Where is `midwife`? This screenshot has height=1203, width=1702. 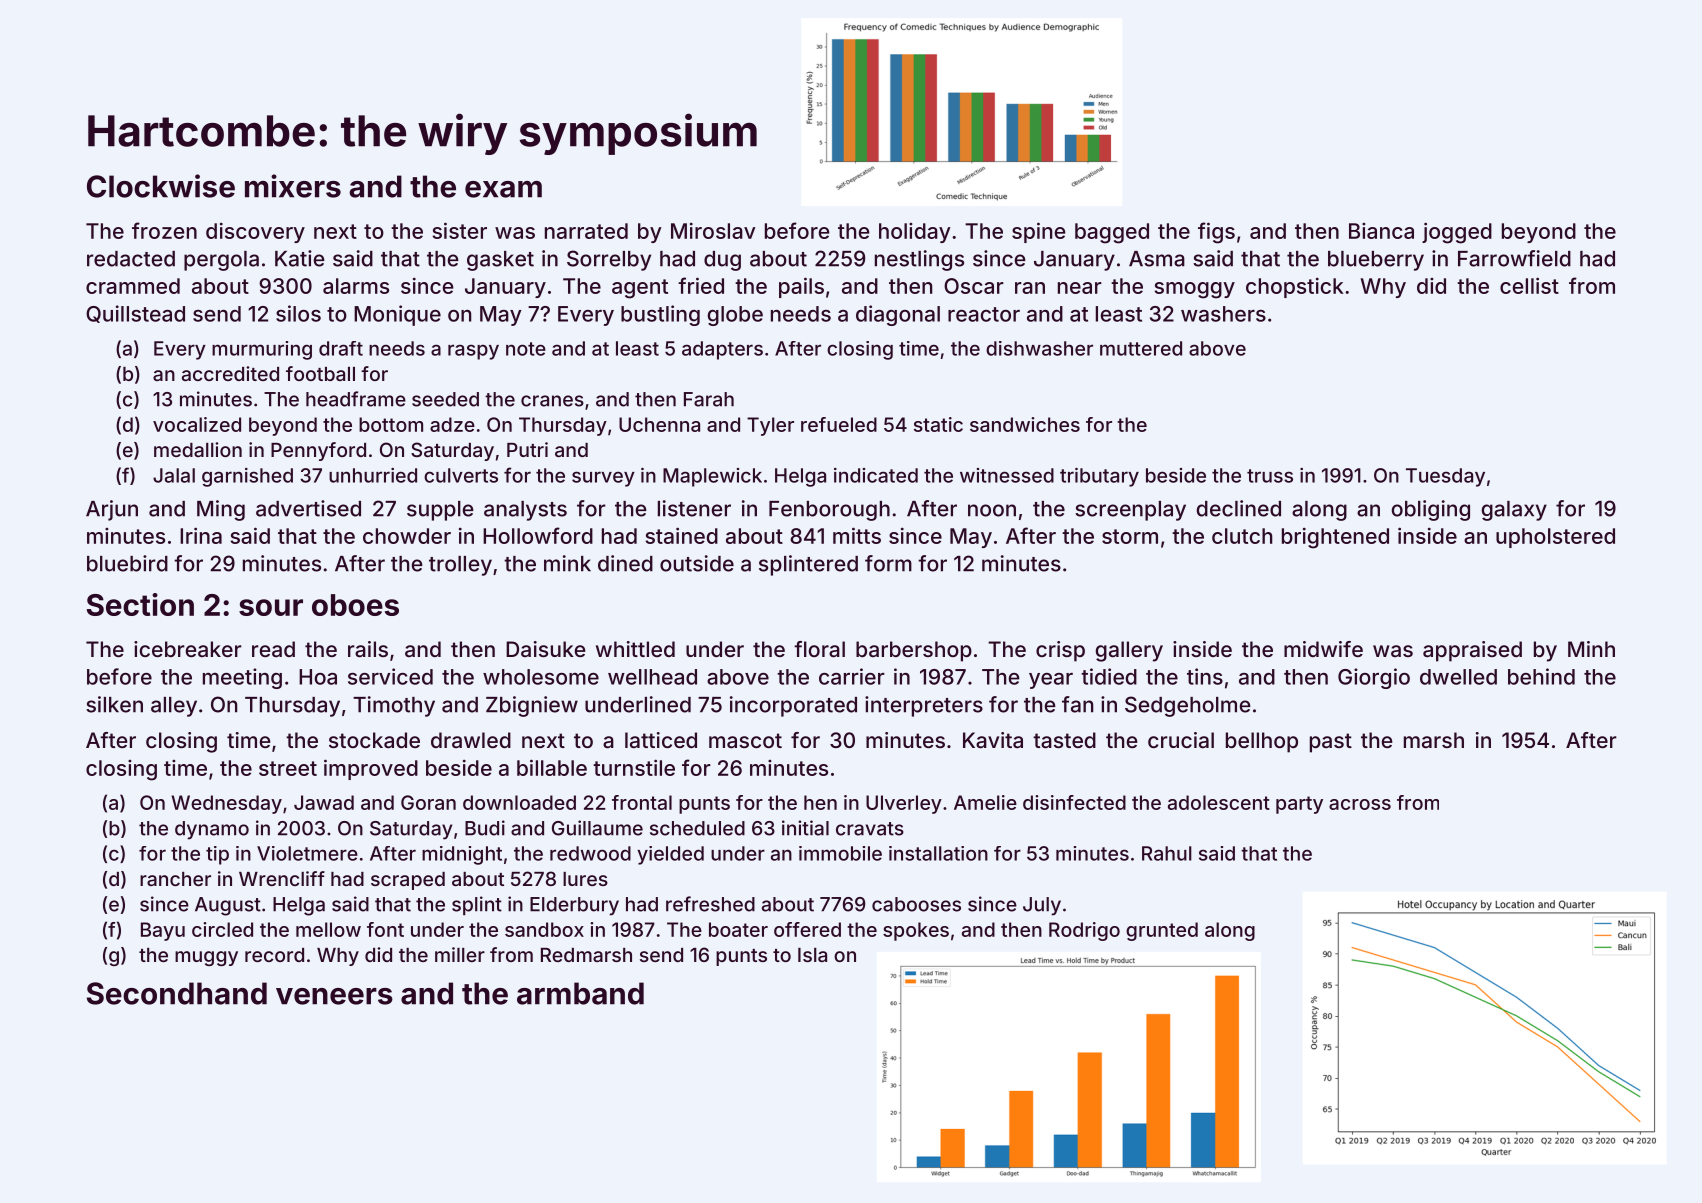
midwife is located at coordinates (1323, 649).
